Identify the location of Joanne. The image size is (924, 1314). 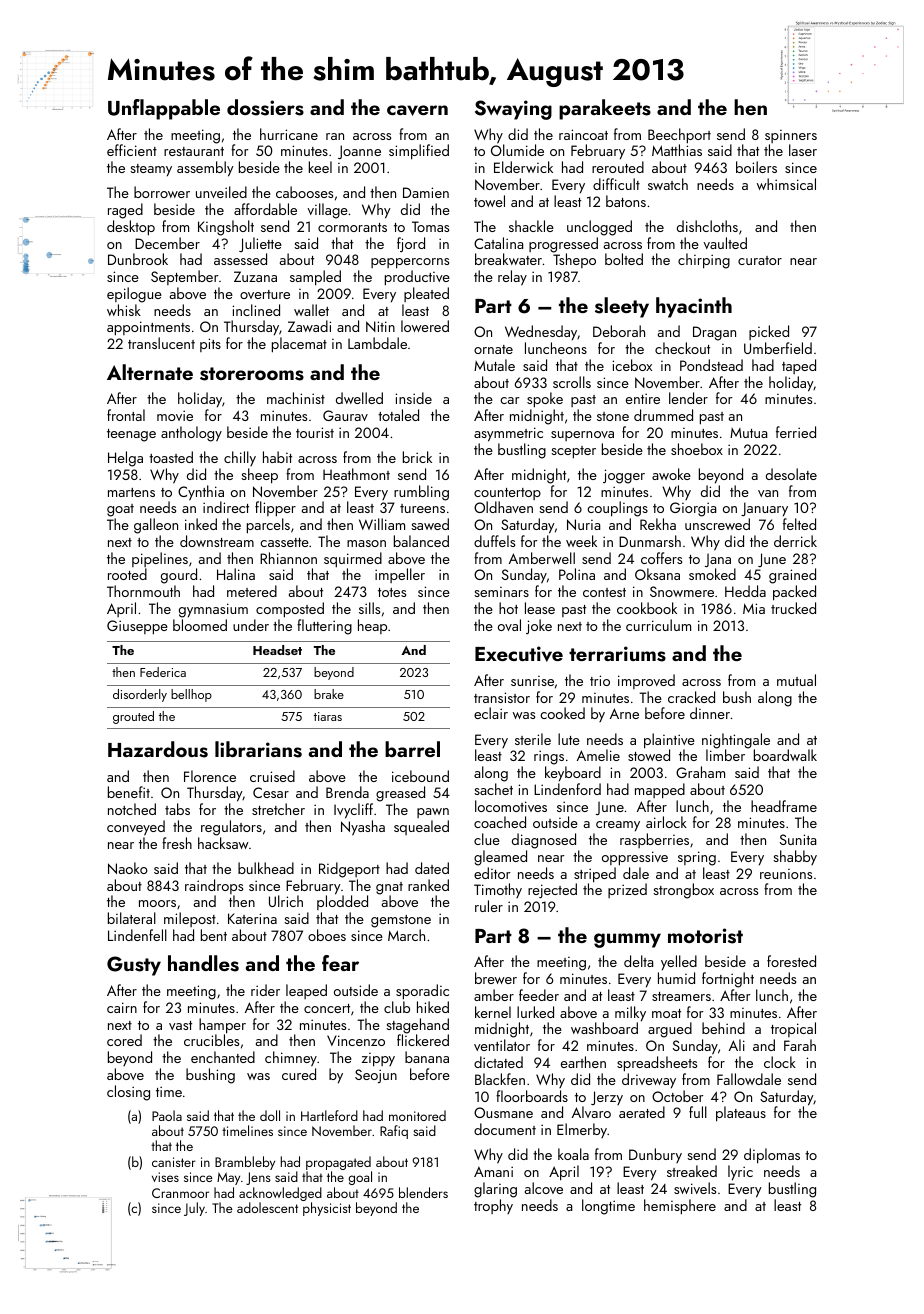
(359, 152).
